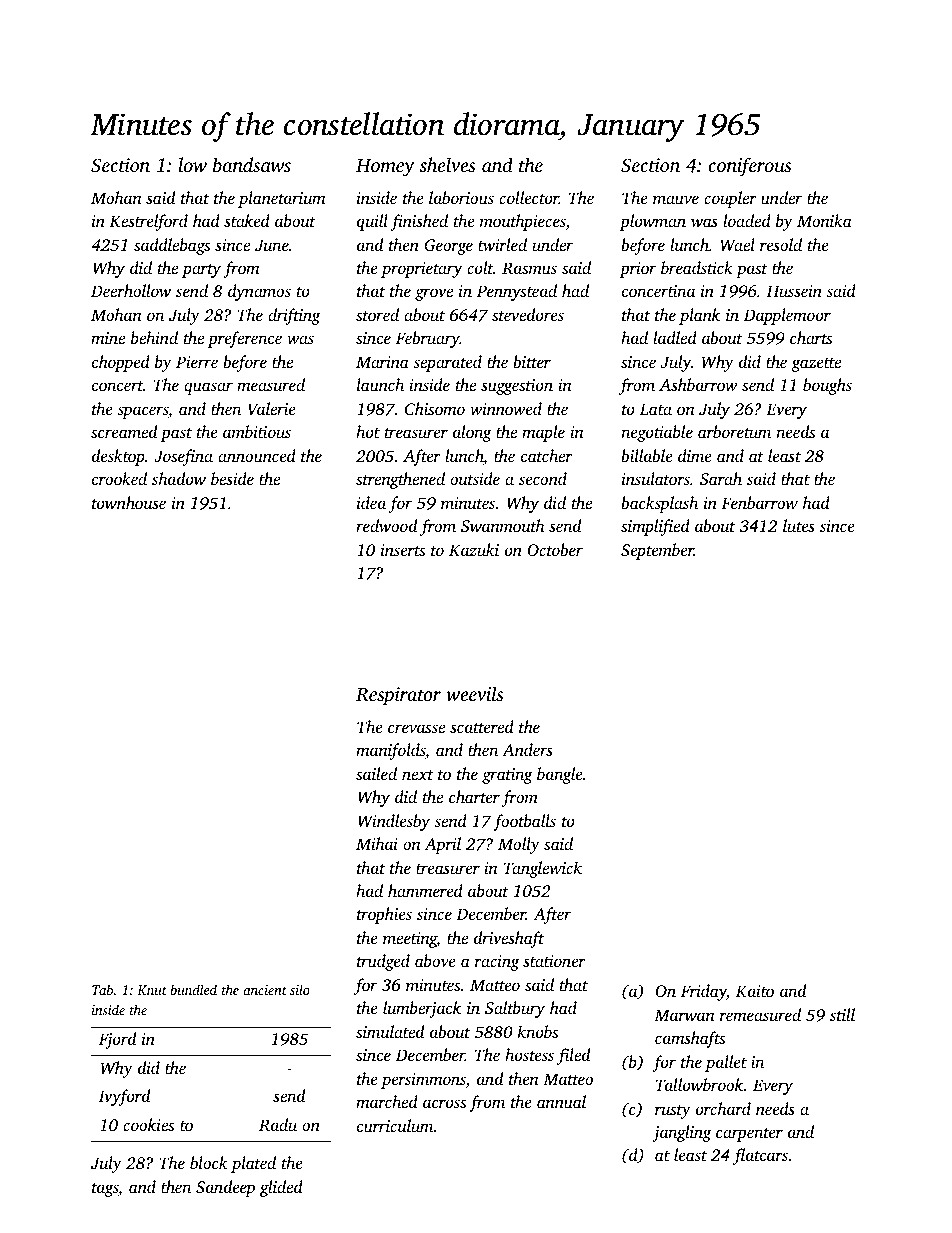 The height and width of the screenshot is (1233, 952). What do you see at coordinates (152, 990) in the screenshot?
I see `Knut` at bounding box center [152, 990].
